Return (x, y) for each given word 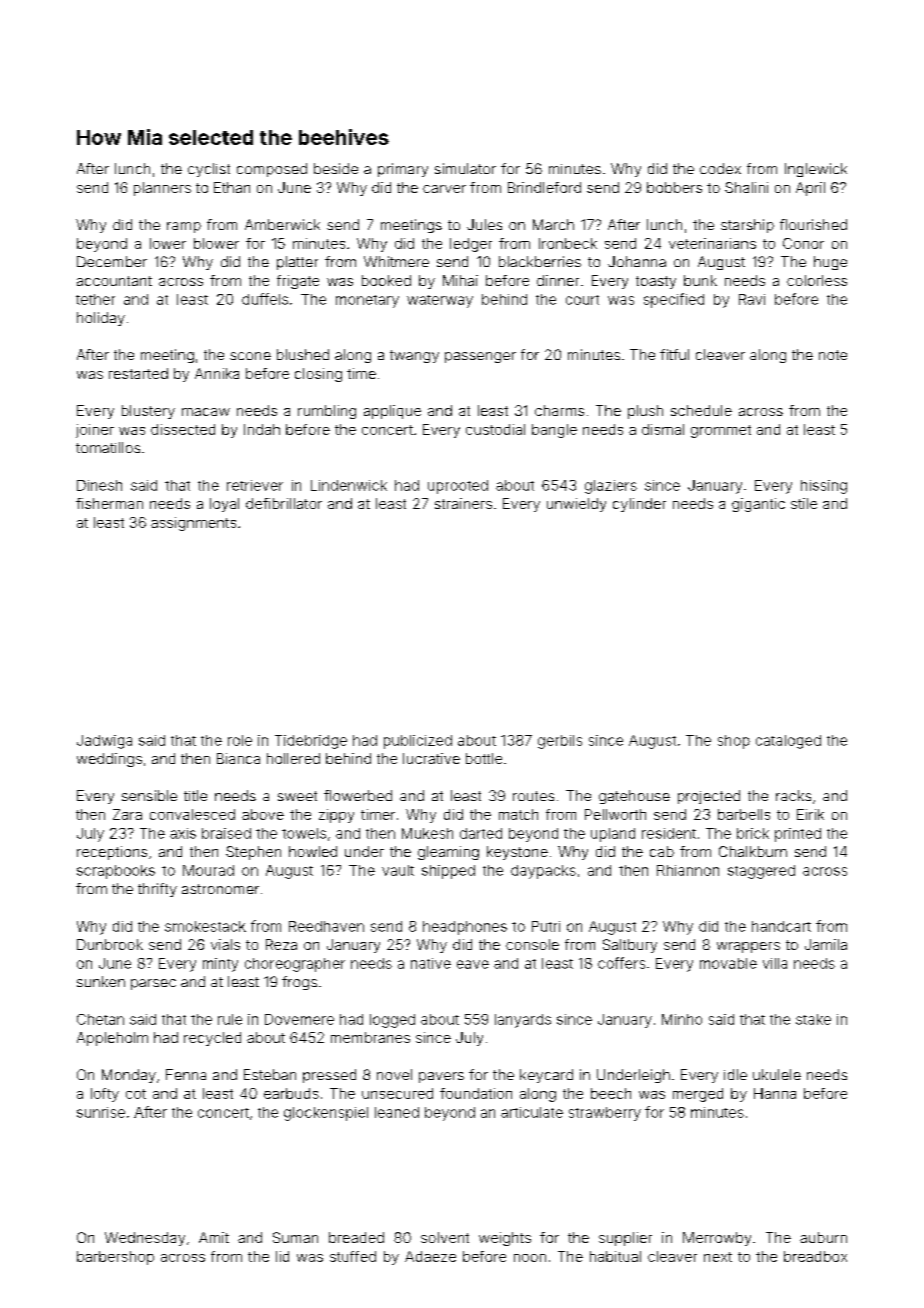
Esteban (270, 1074)
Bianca (238, 758)
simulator (465, 168)
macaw (206, 412)
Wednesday (145, 1239)
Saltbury (630, 946)
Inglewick (816, 170)
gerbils (560, 742)
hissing (824, 487)
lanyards (523, 1021)
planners (162, 189)
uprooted (458, 487)
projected (709, 797)
